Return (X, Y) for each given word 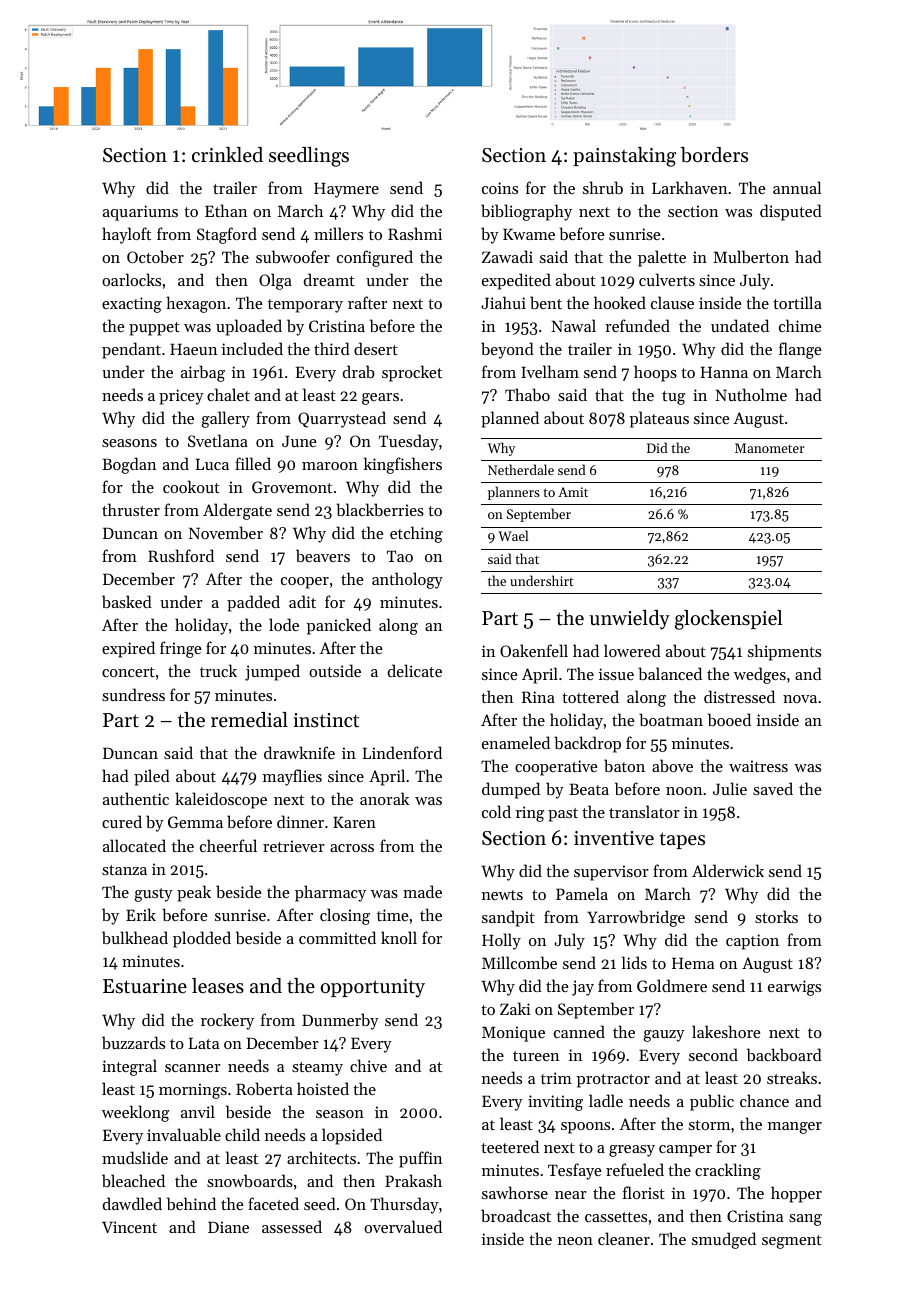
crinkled (227, 155)
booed (729, 719)
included (252, 348)
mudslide (135, 1157)
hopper (796, 1194)
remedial (249, 720)
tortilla (797, 302)
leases (218, 986)
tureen (536, 1056)
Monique (513, 1034)
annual (797, 187)
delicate (415, 670)
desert (376, 348)
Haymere (346, 190)
